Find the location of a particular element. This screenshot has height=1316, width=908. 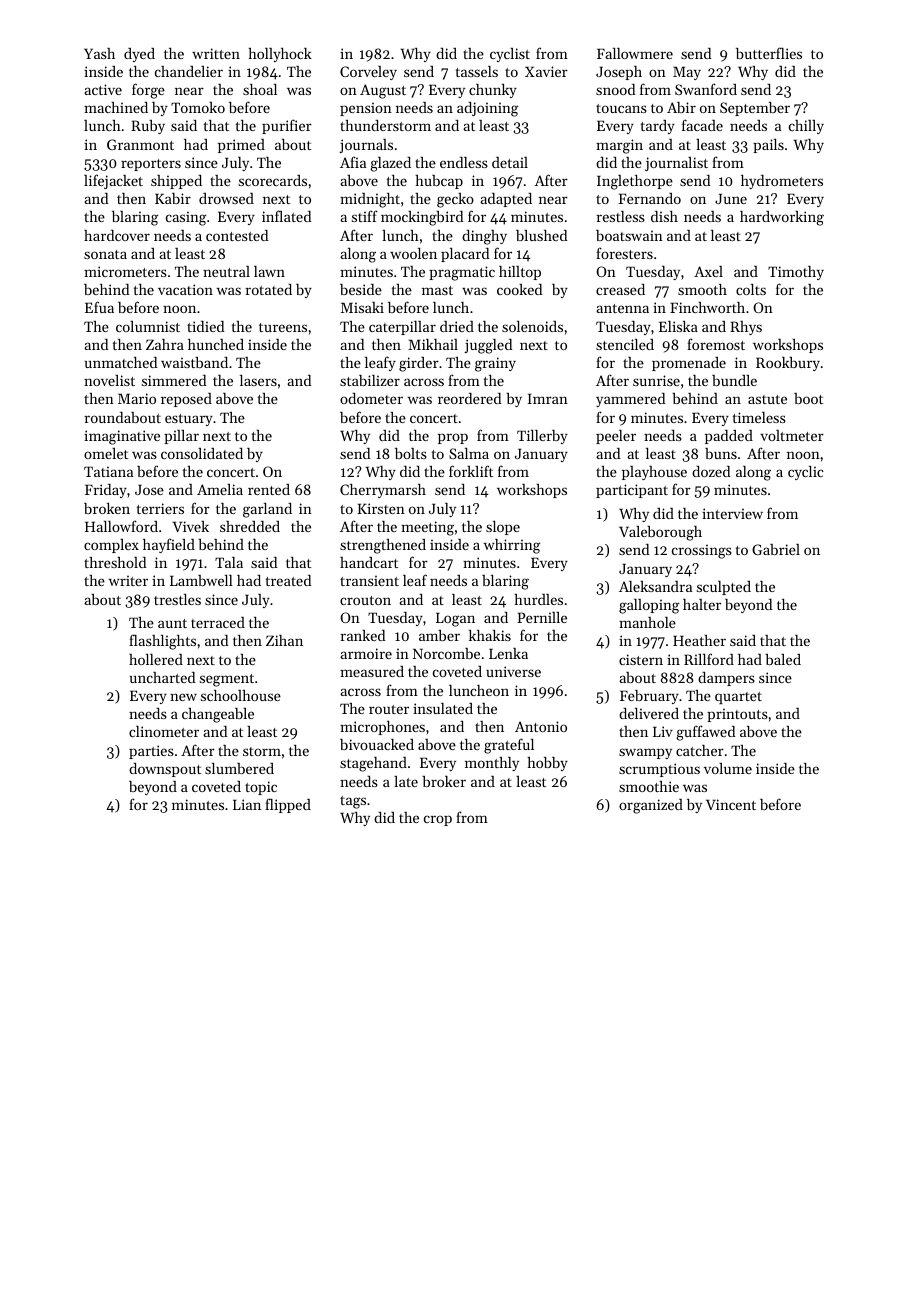

changeable is located at coordinates (218, 715).
